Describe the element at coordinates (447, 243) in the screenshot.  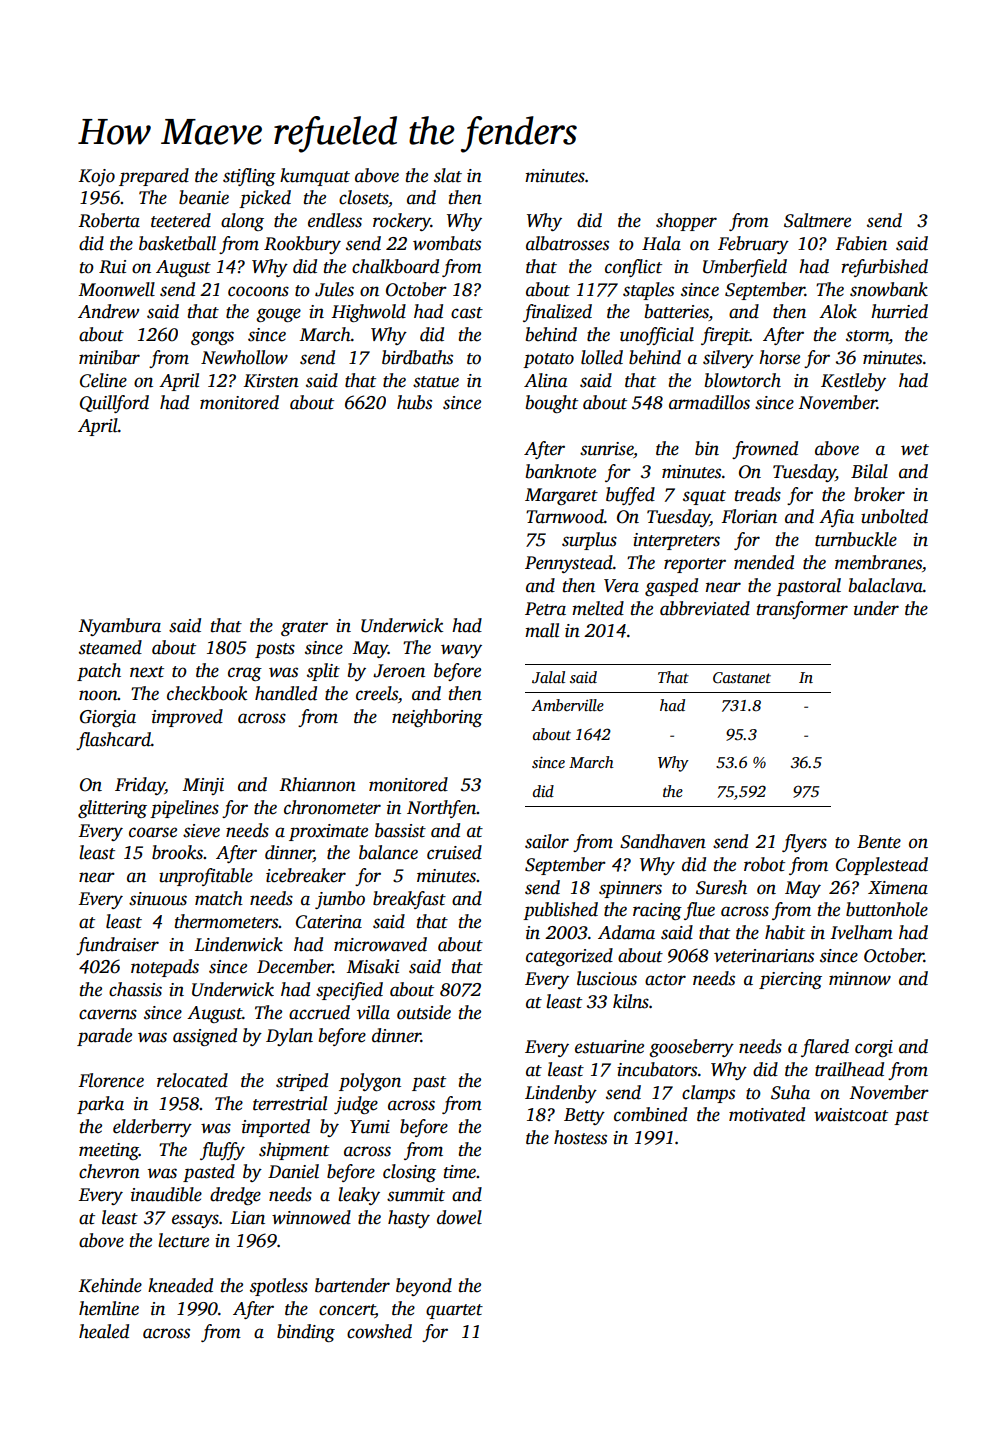
I see `wombats` at that location.
